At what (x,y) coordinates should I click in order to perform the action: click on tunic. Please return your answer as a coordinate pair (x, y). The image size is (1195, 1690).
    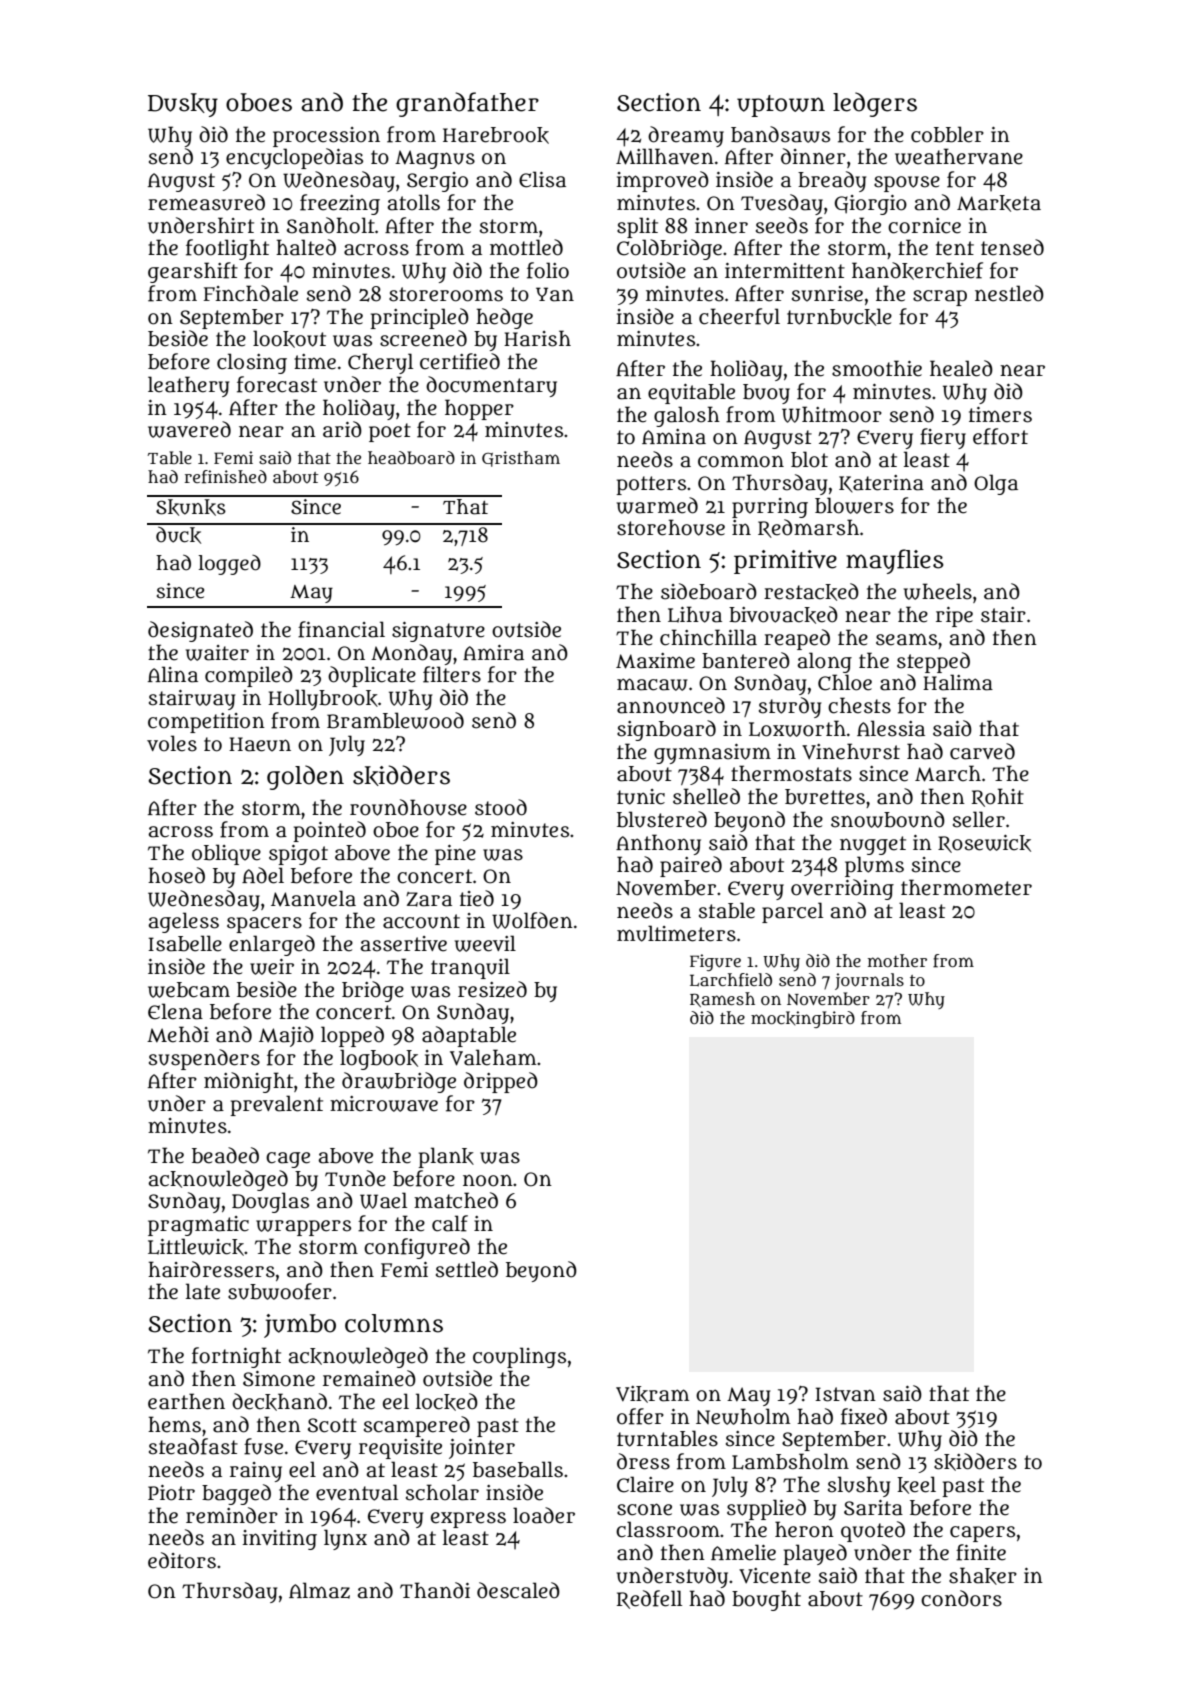
    Looking at the image, I should click on (641, 797).
